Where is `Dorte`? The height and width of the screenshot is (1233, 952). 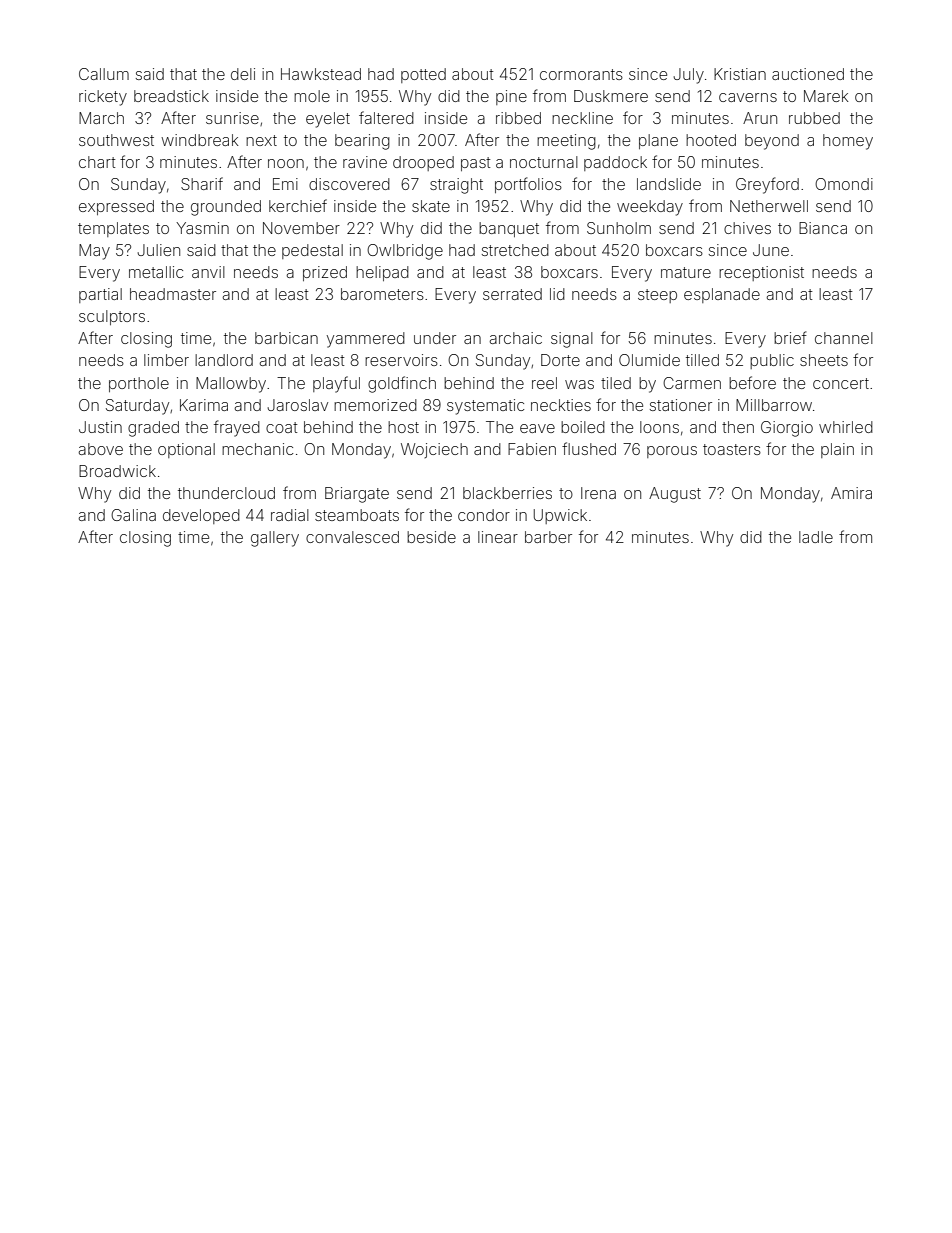 Dorte is located at coordinates (560, 360).
